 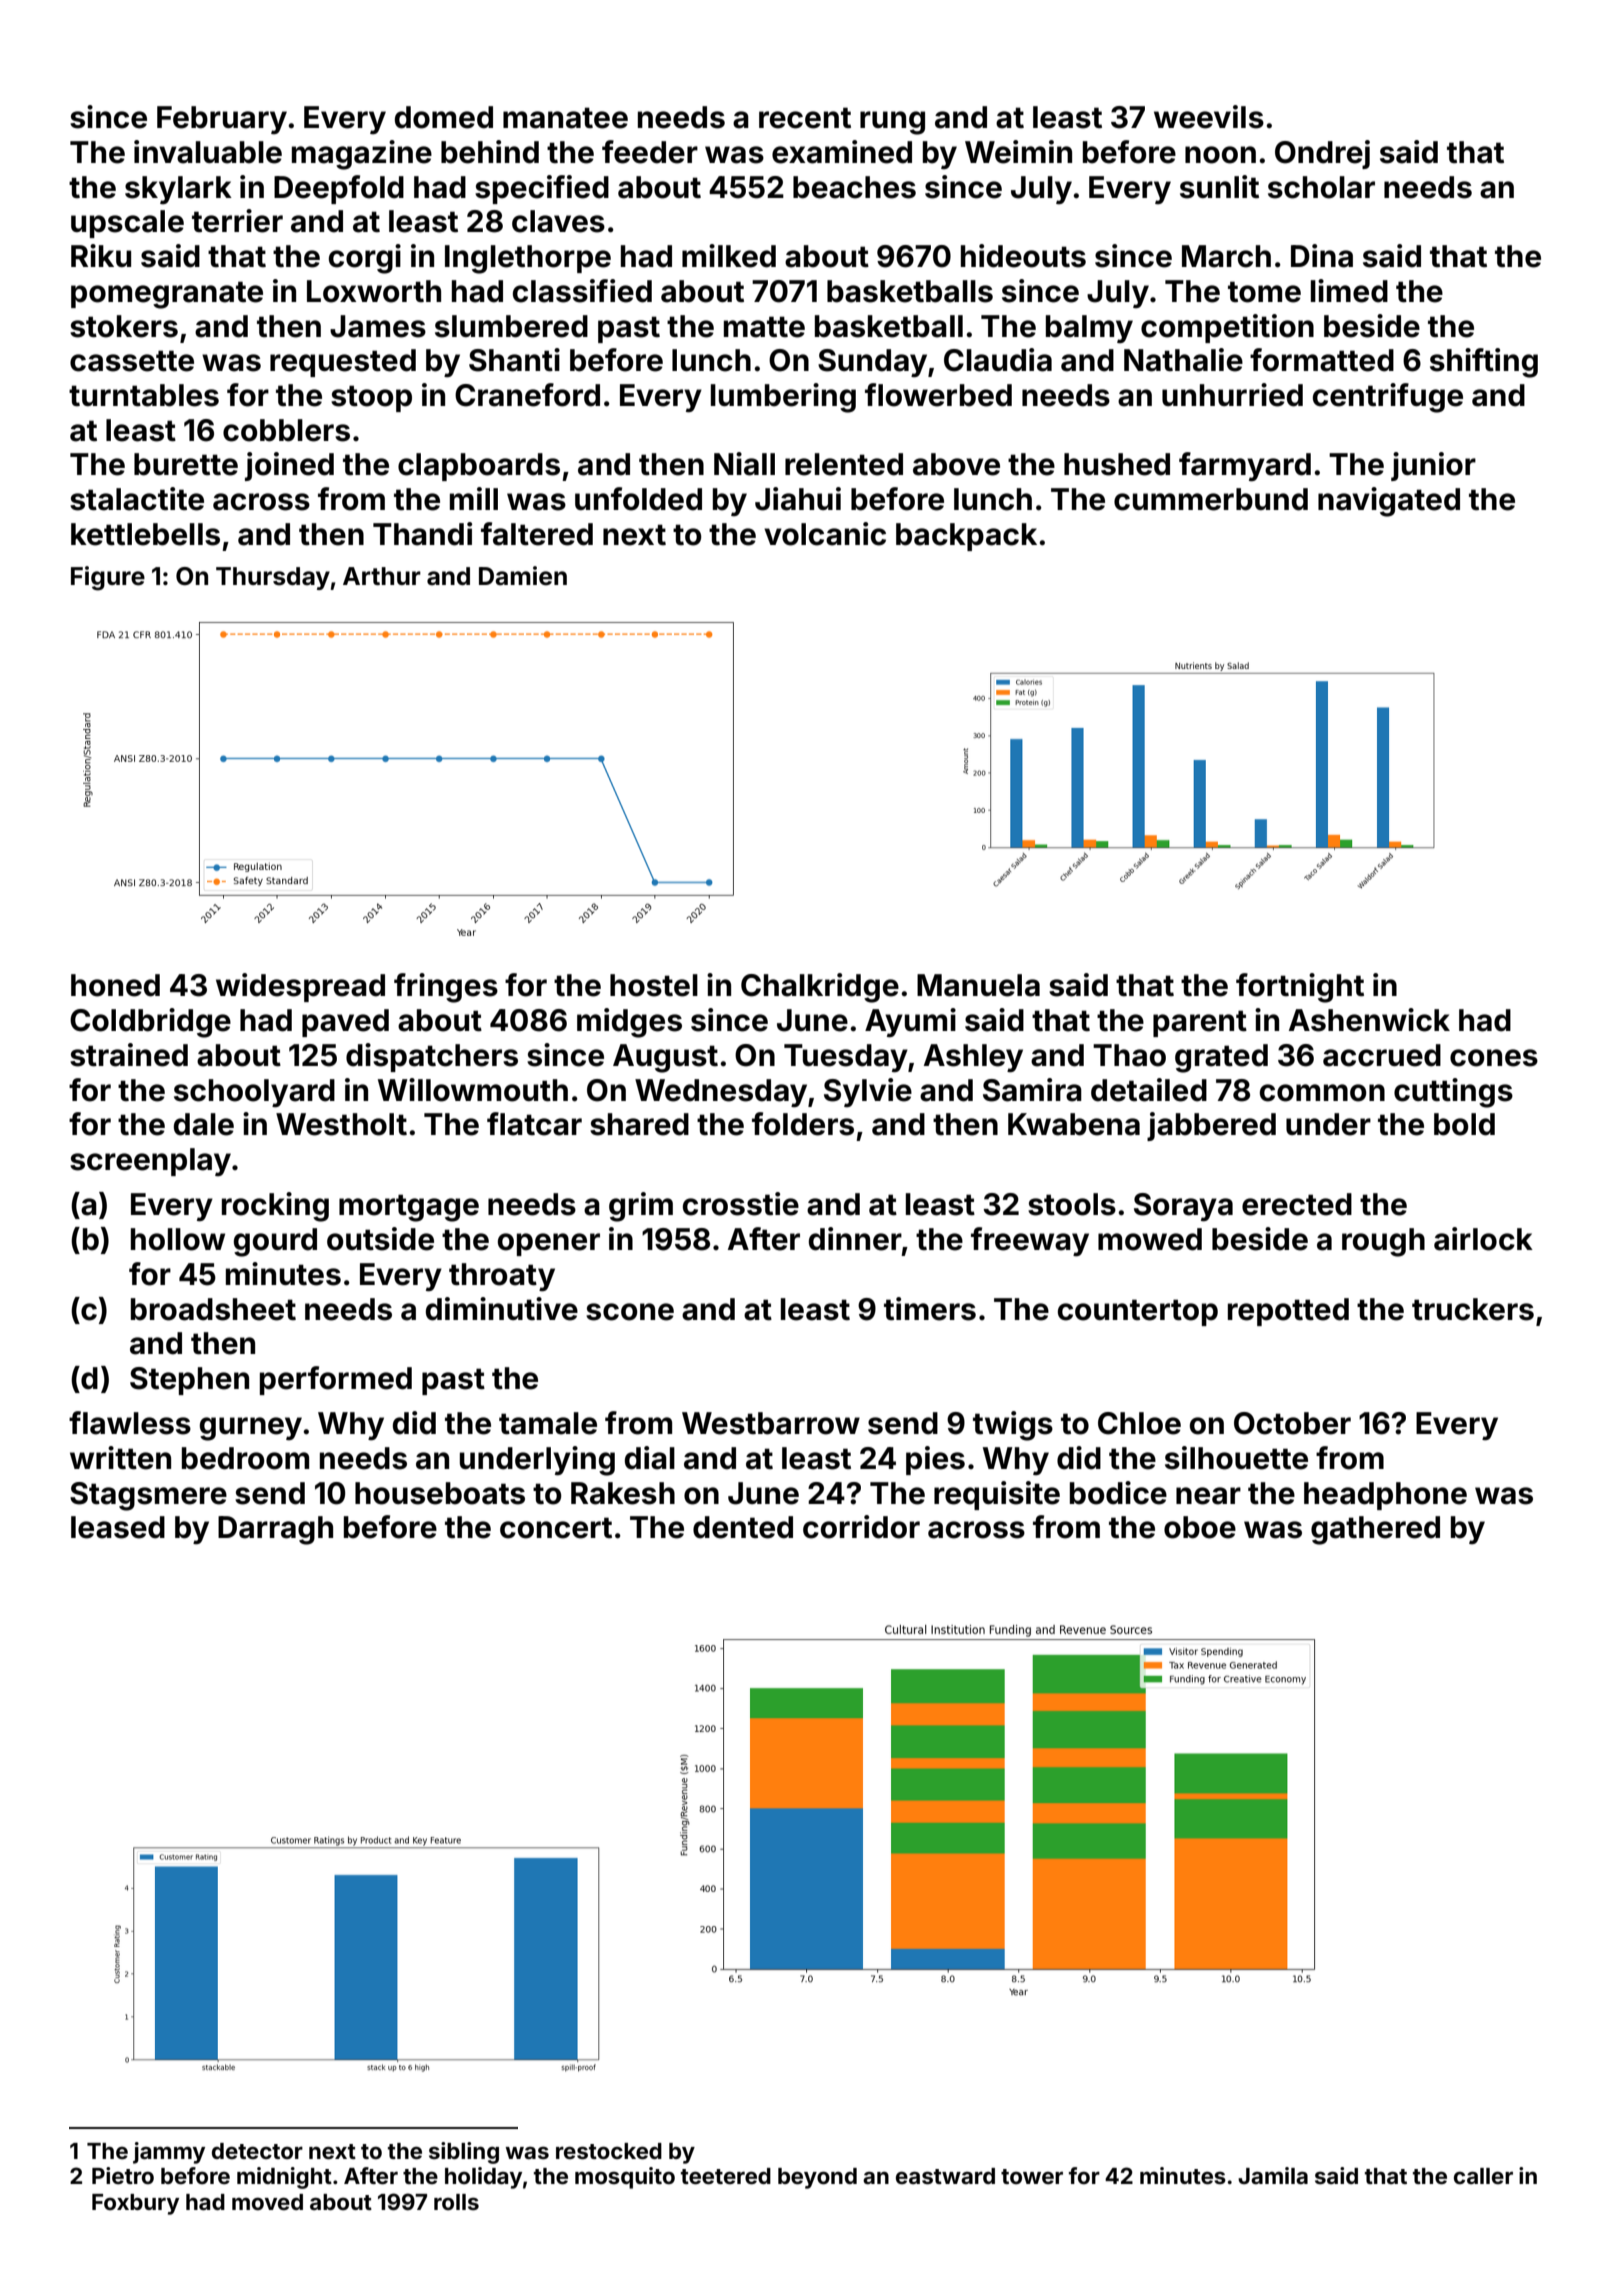 I want to click on invaluable, so click(x=208, y=152).
